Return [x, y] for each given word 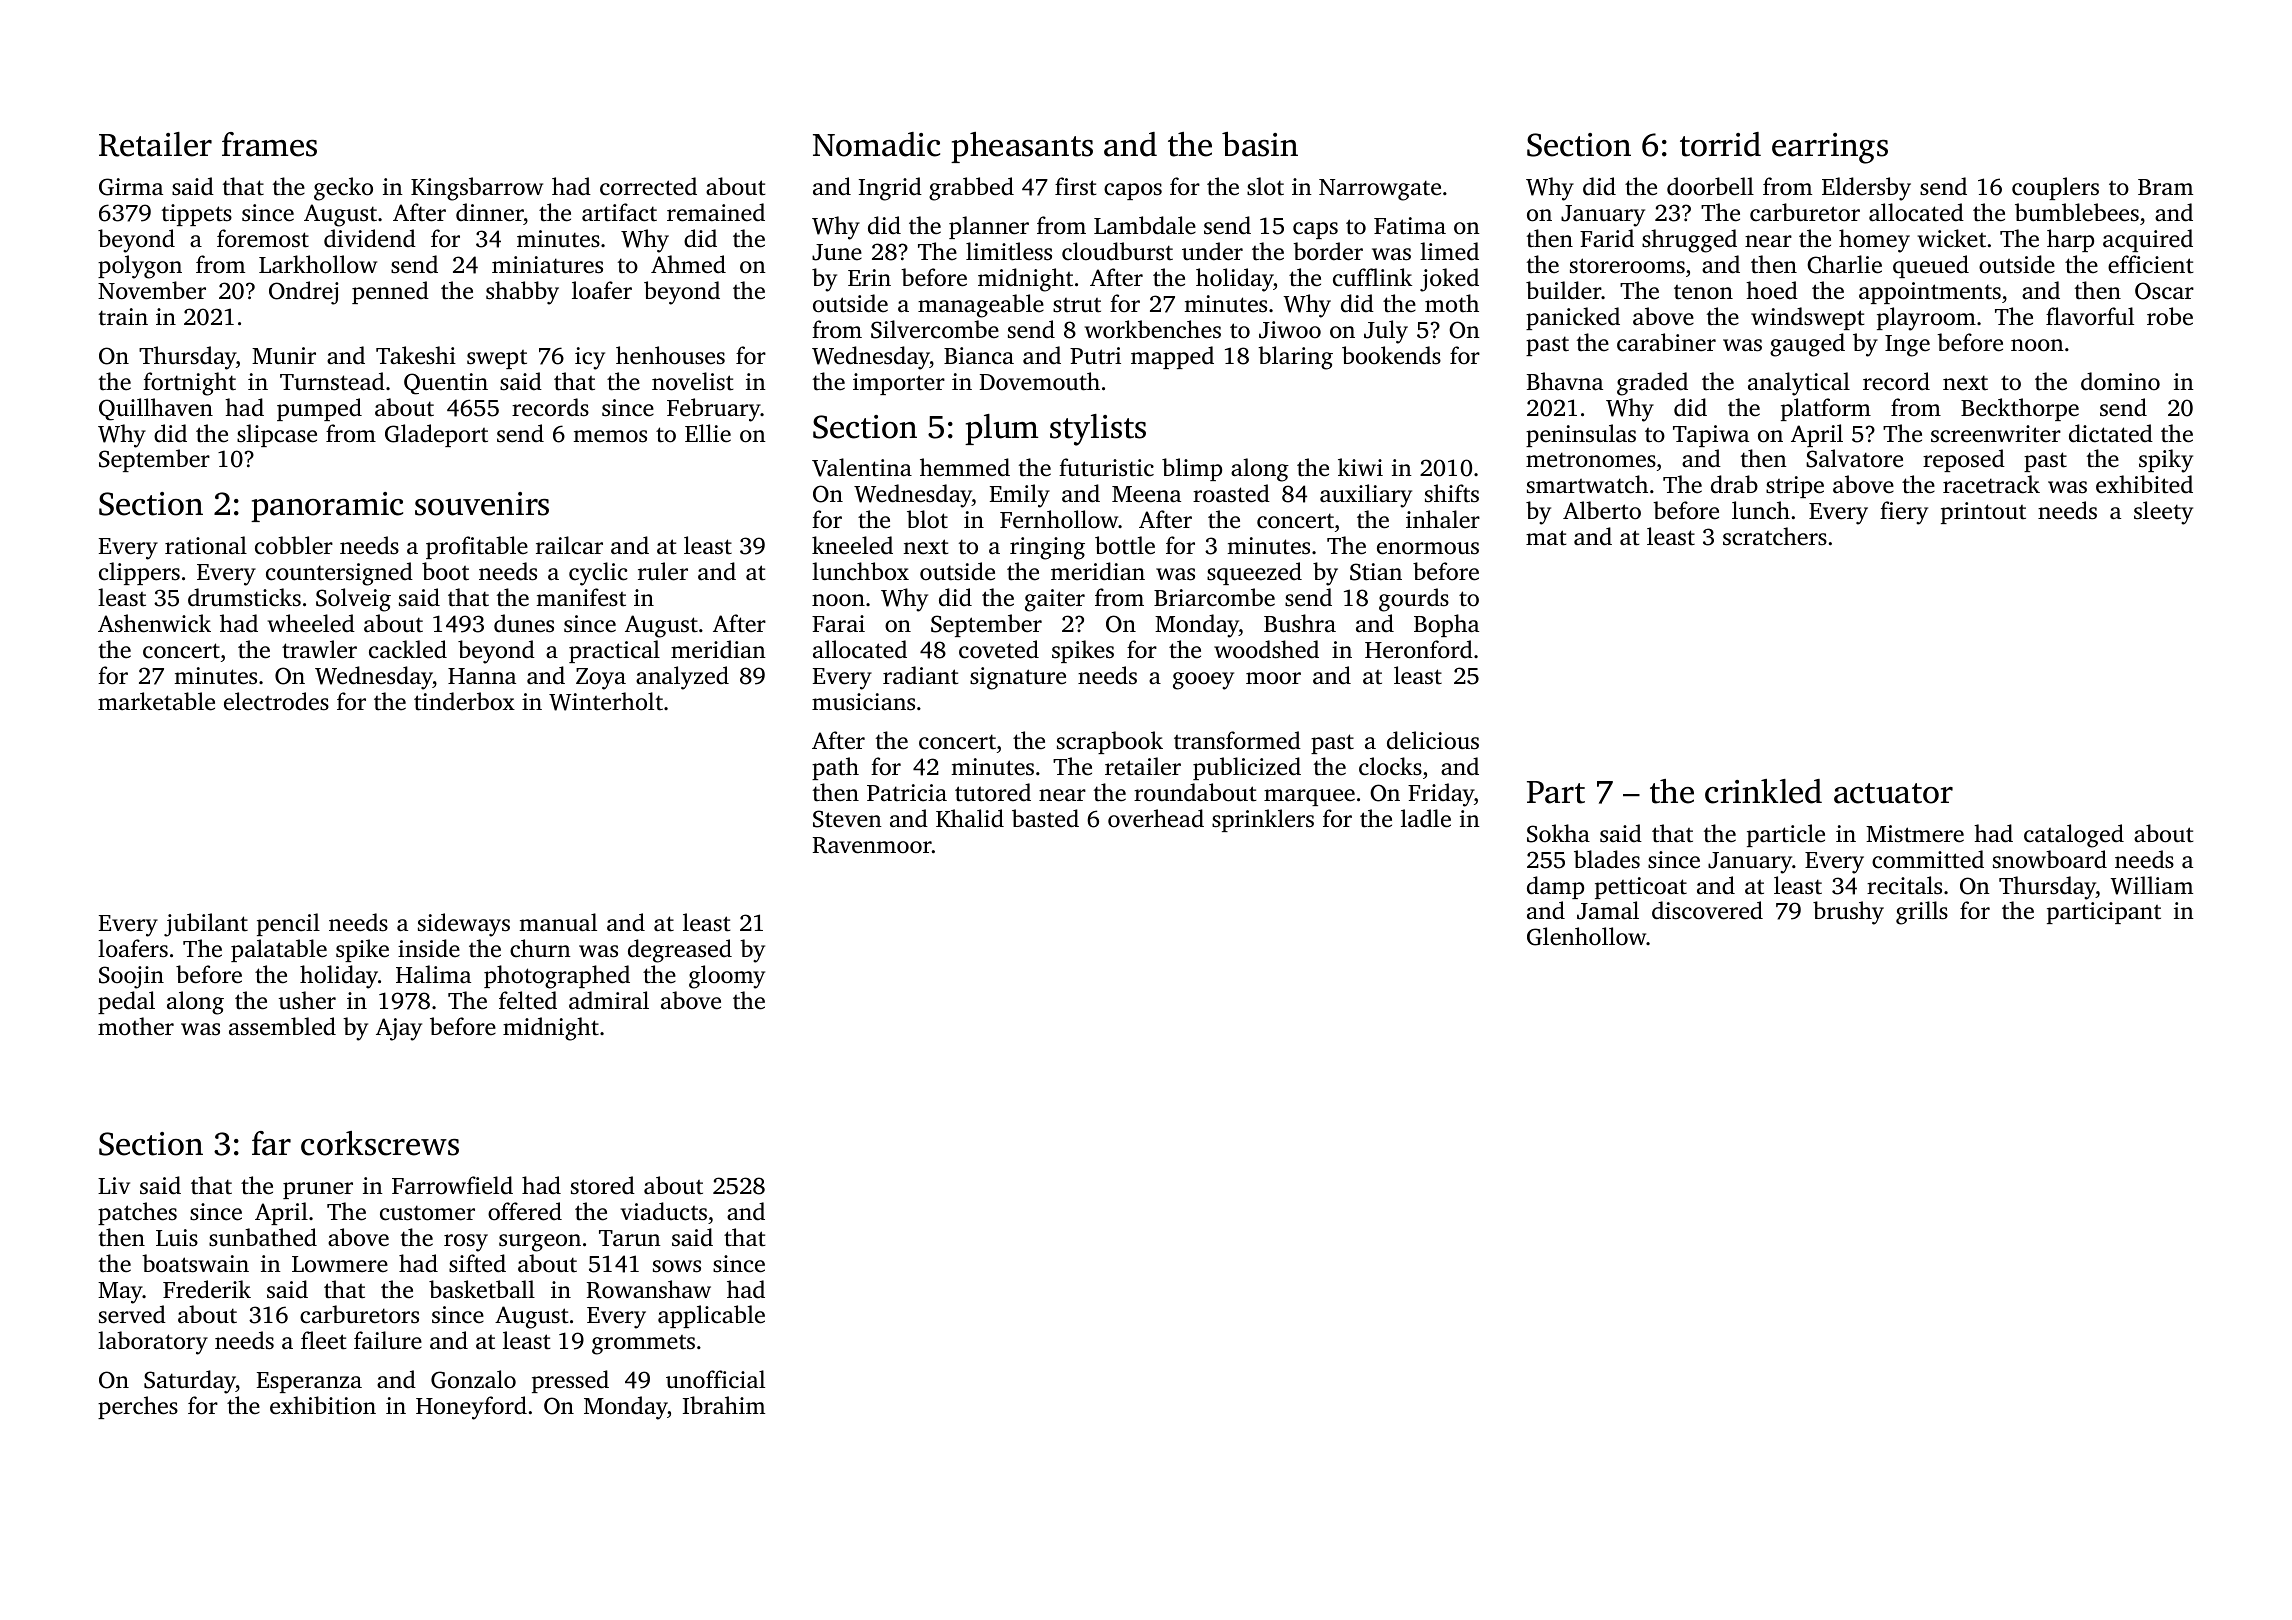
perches [138, 1407]
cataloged [2074, 836]
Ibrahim [724, 1405]
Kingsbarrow [477, 189]
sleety [2163, 513]
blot [927, 519]
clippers [139, 573]
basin [1260, 144]
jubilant [206, 925]
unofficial [715, 1379]
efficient [2151, 264]
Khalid [970, 818]
